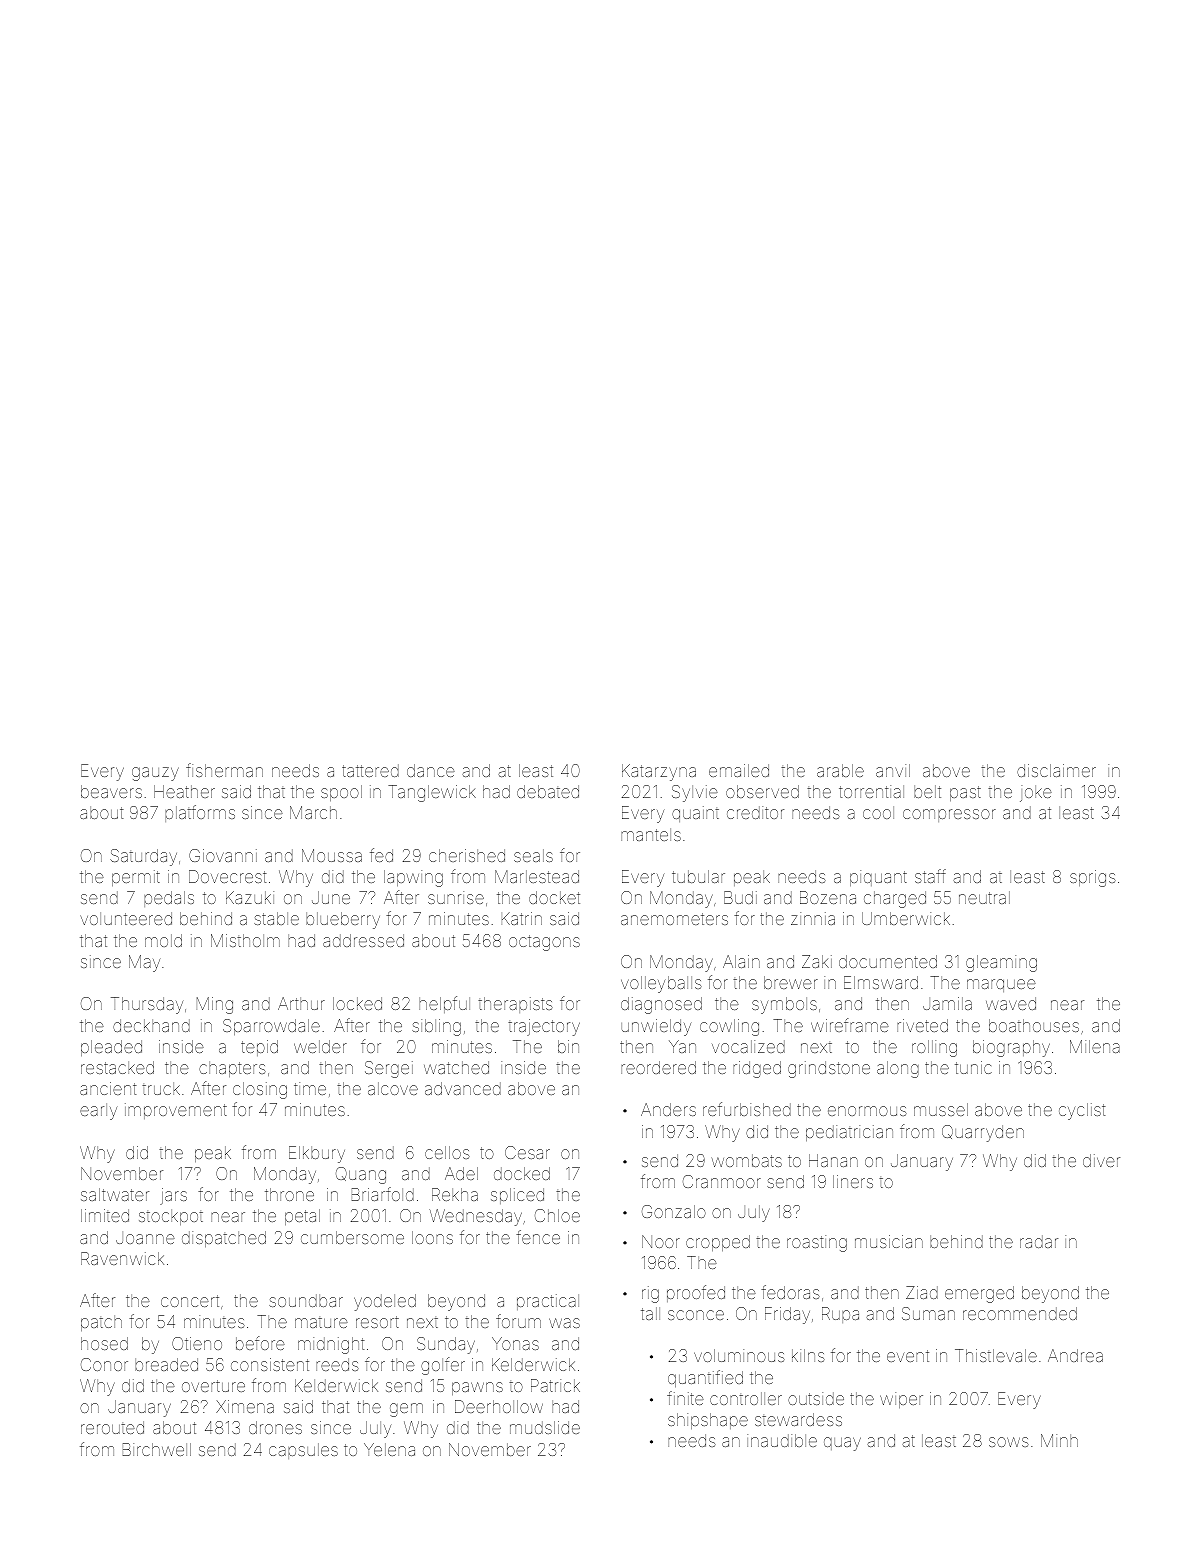 The width and height of the document is (1201, 1555). What do you see at coordinates (544, 943) in the document?
I see `octagons` at bounding box center [544, 943].
